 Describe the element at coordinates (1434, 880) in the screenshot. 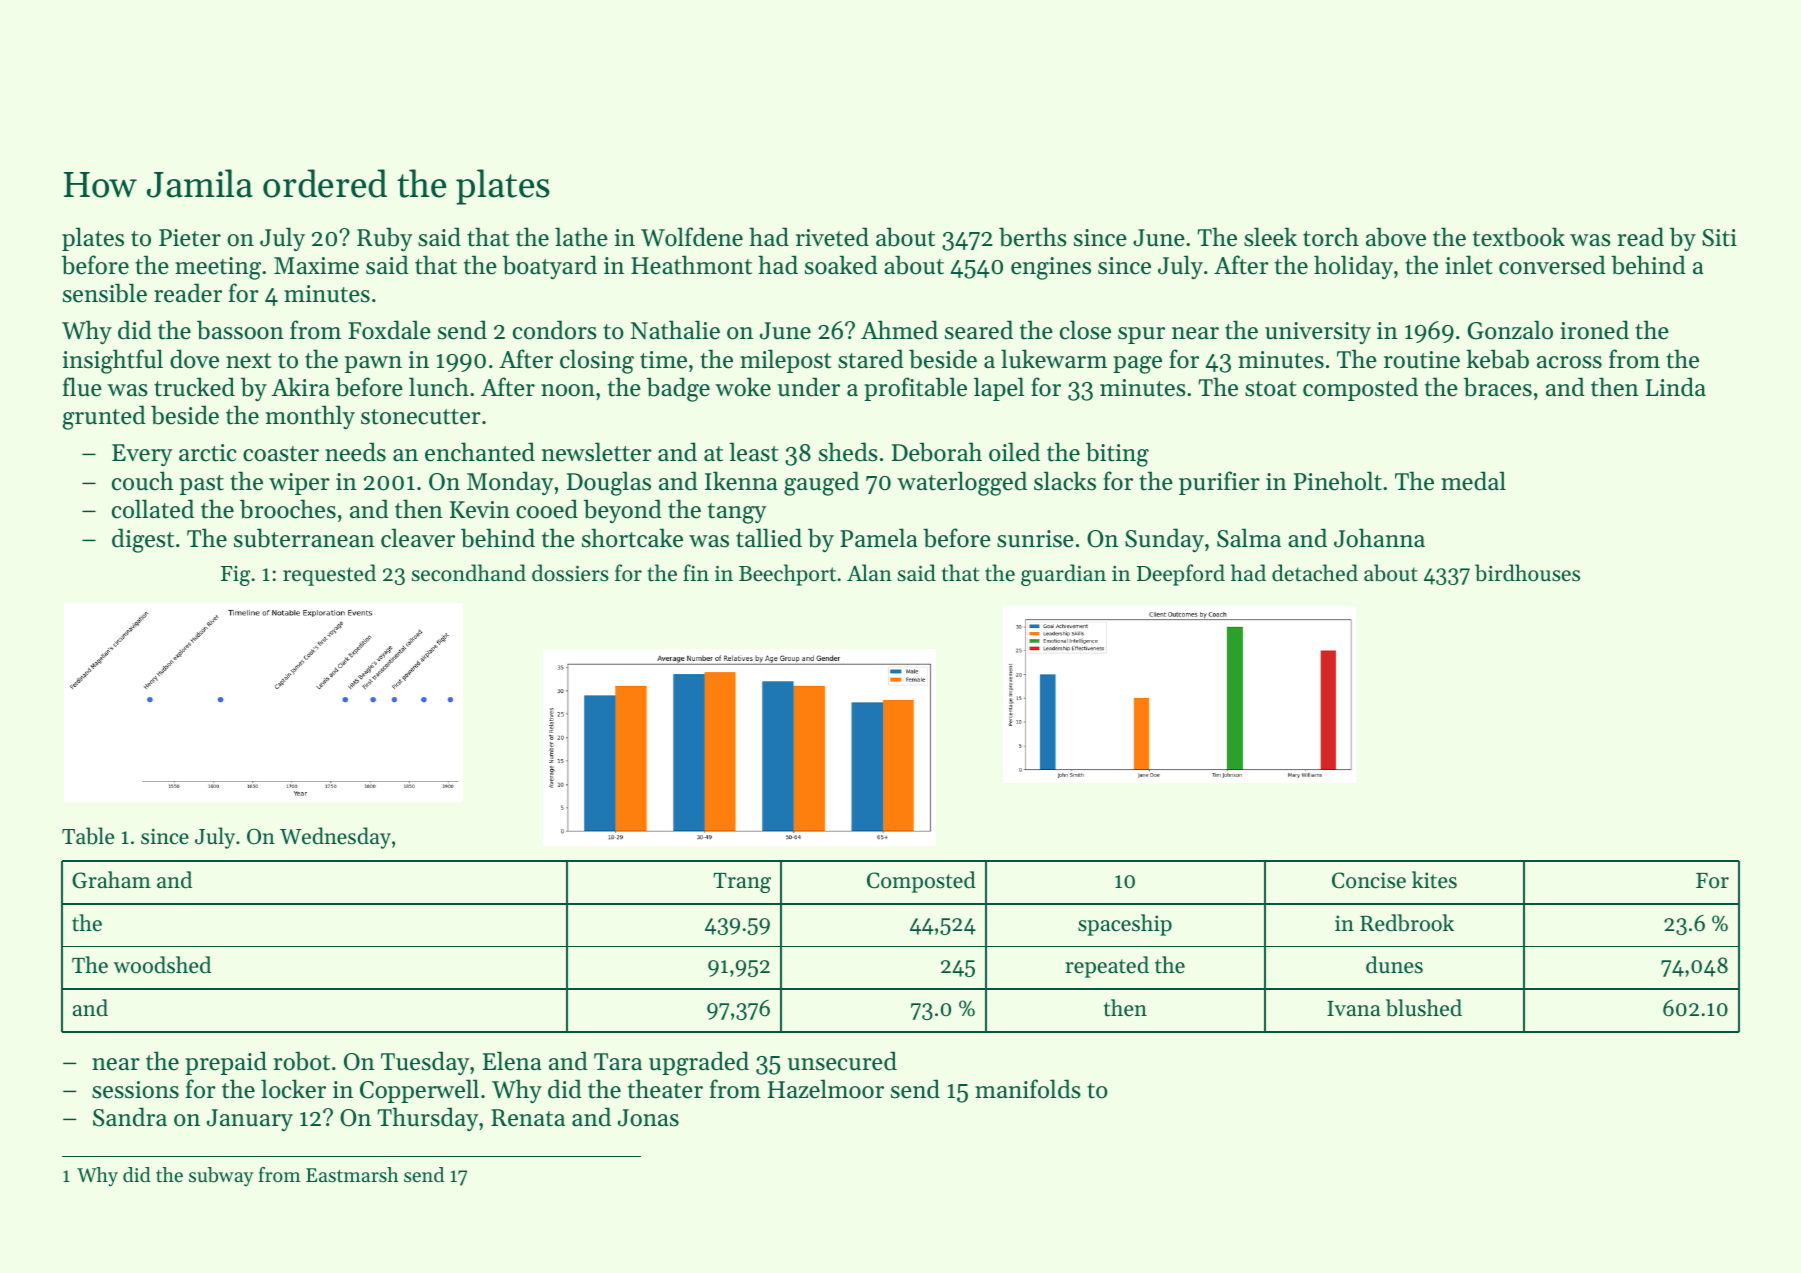

I see `kites` at that location.
